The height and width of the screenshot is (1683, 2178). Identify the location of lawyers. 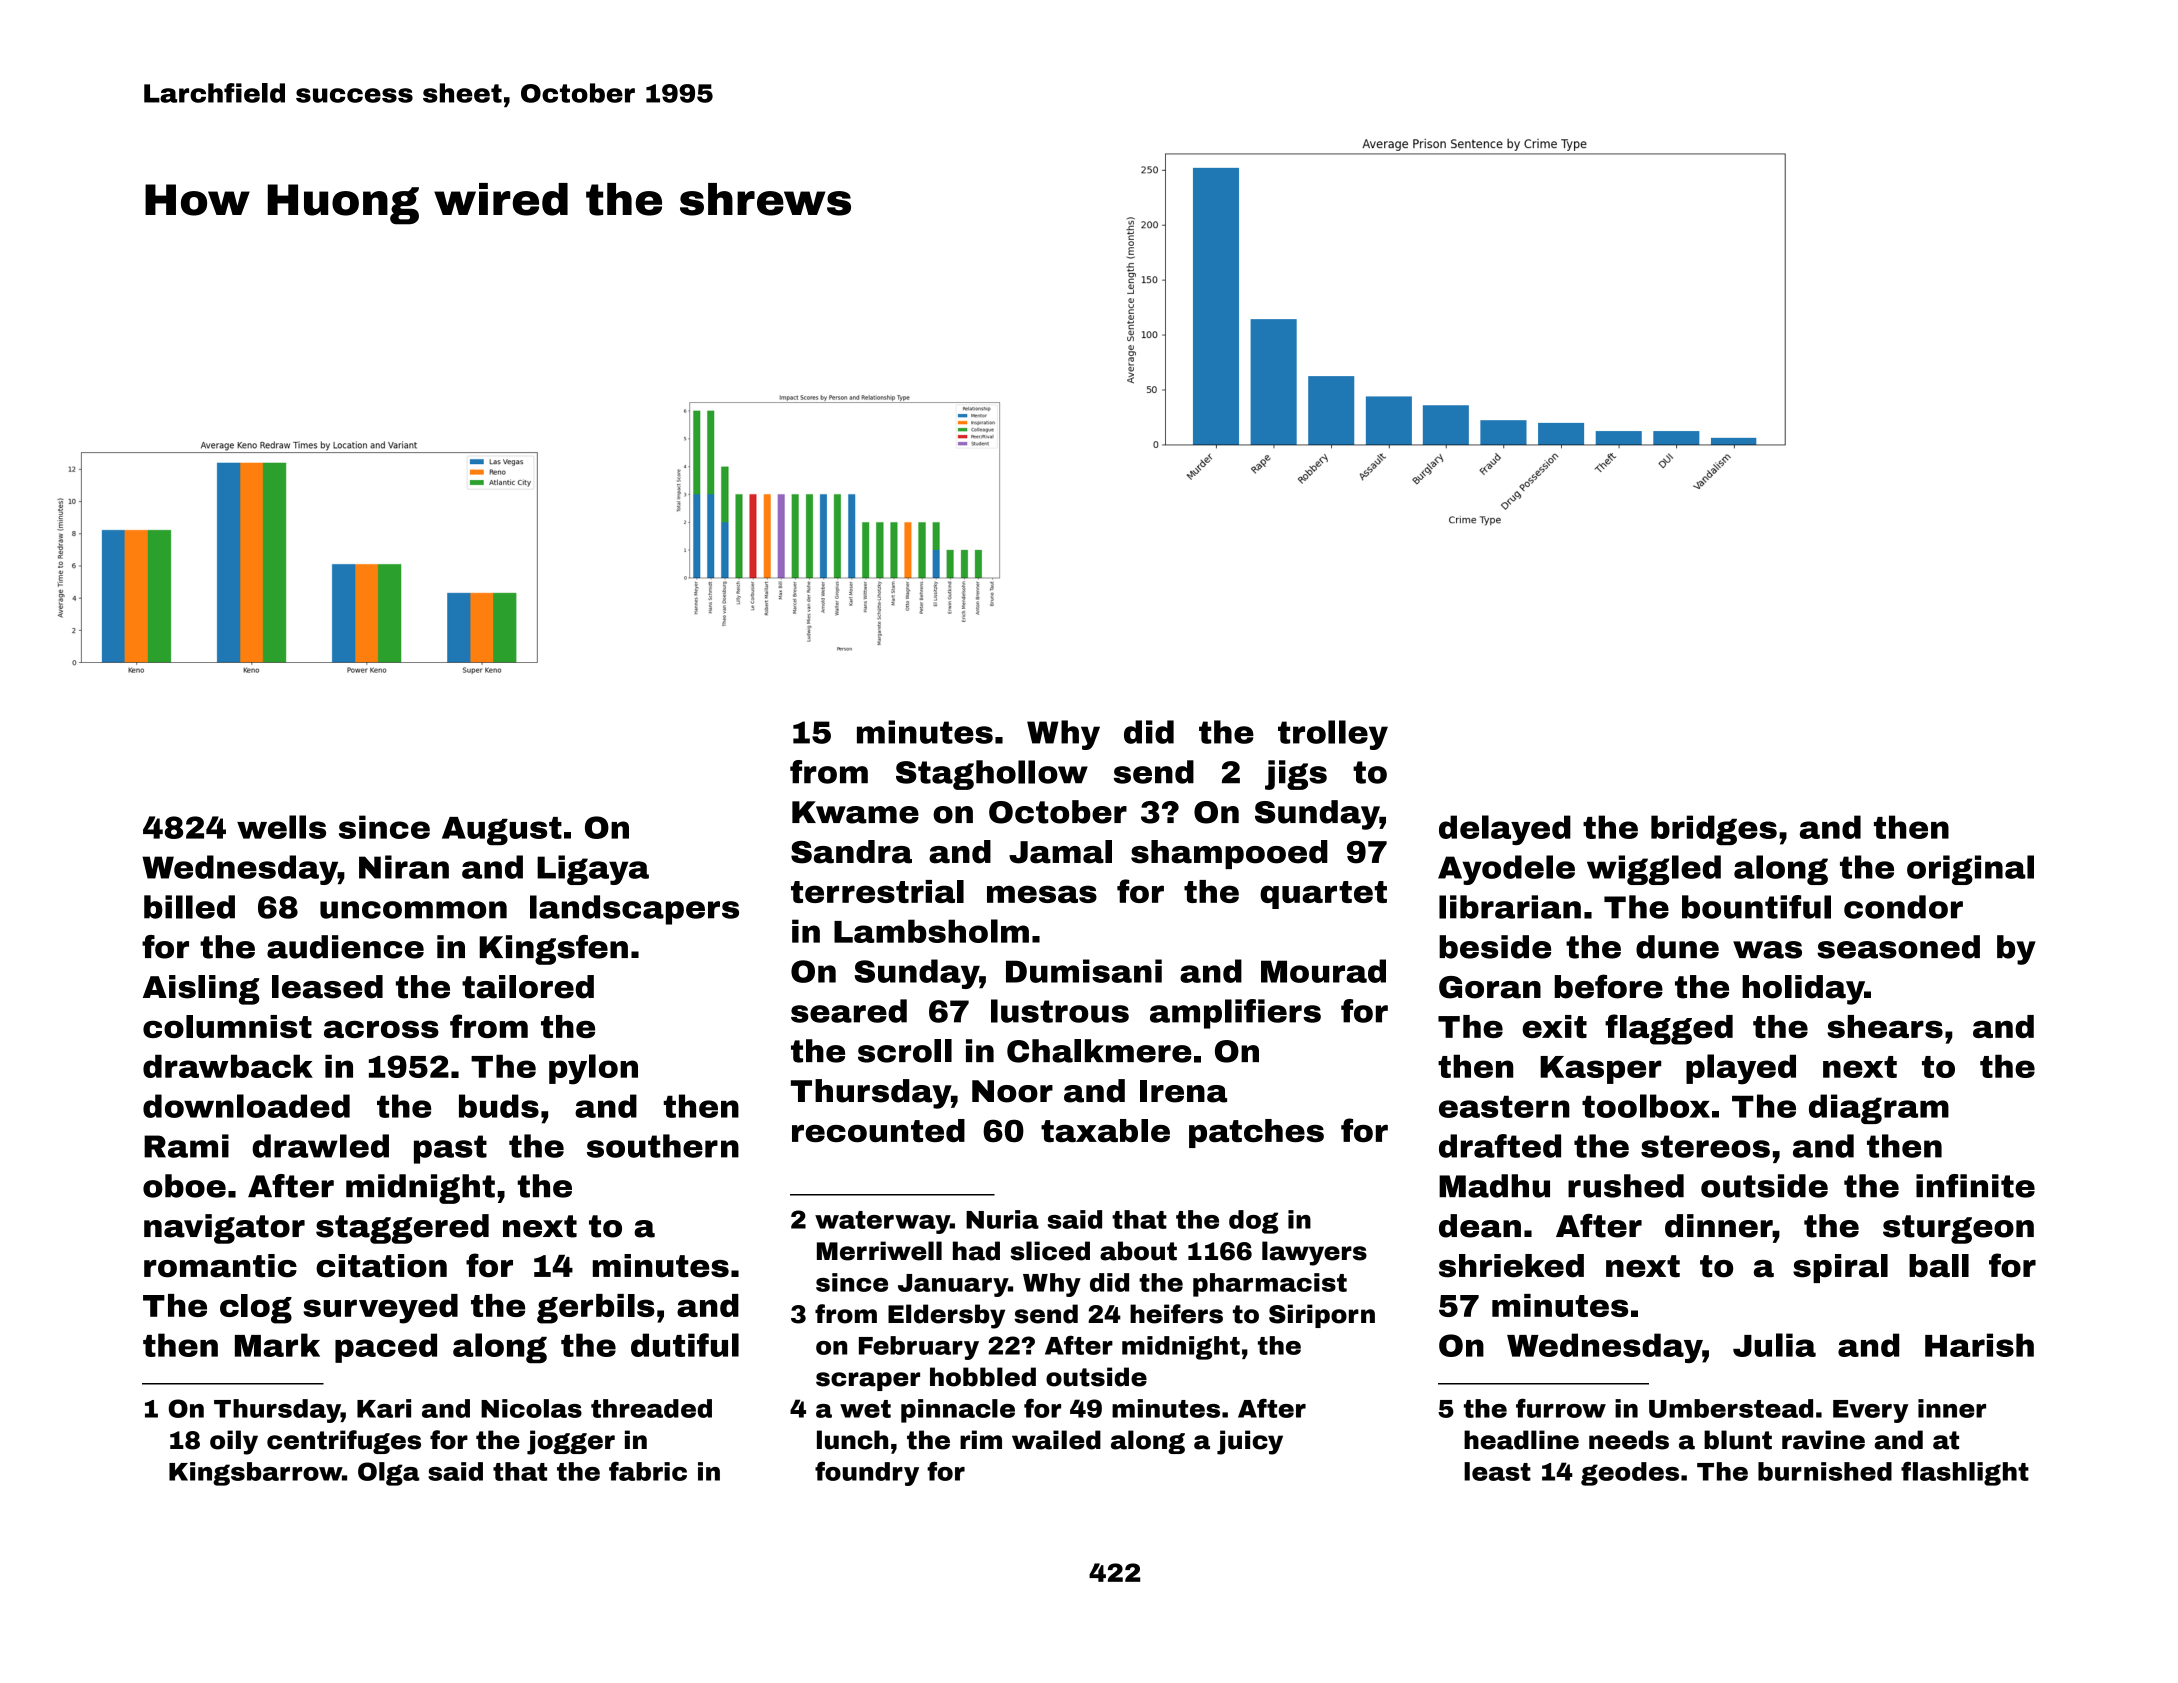
(1314, 1253).
